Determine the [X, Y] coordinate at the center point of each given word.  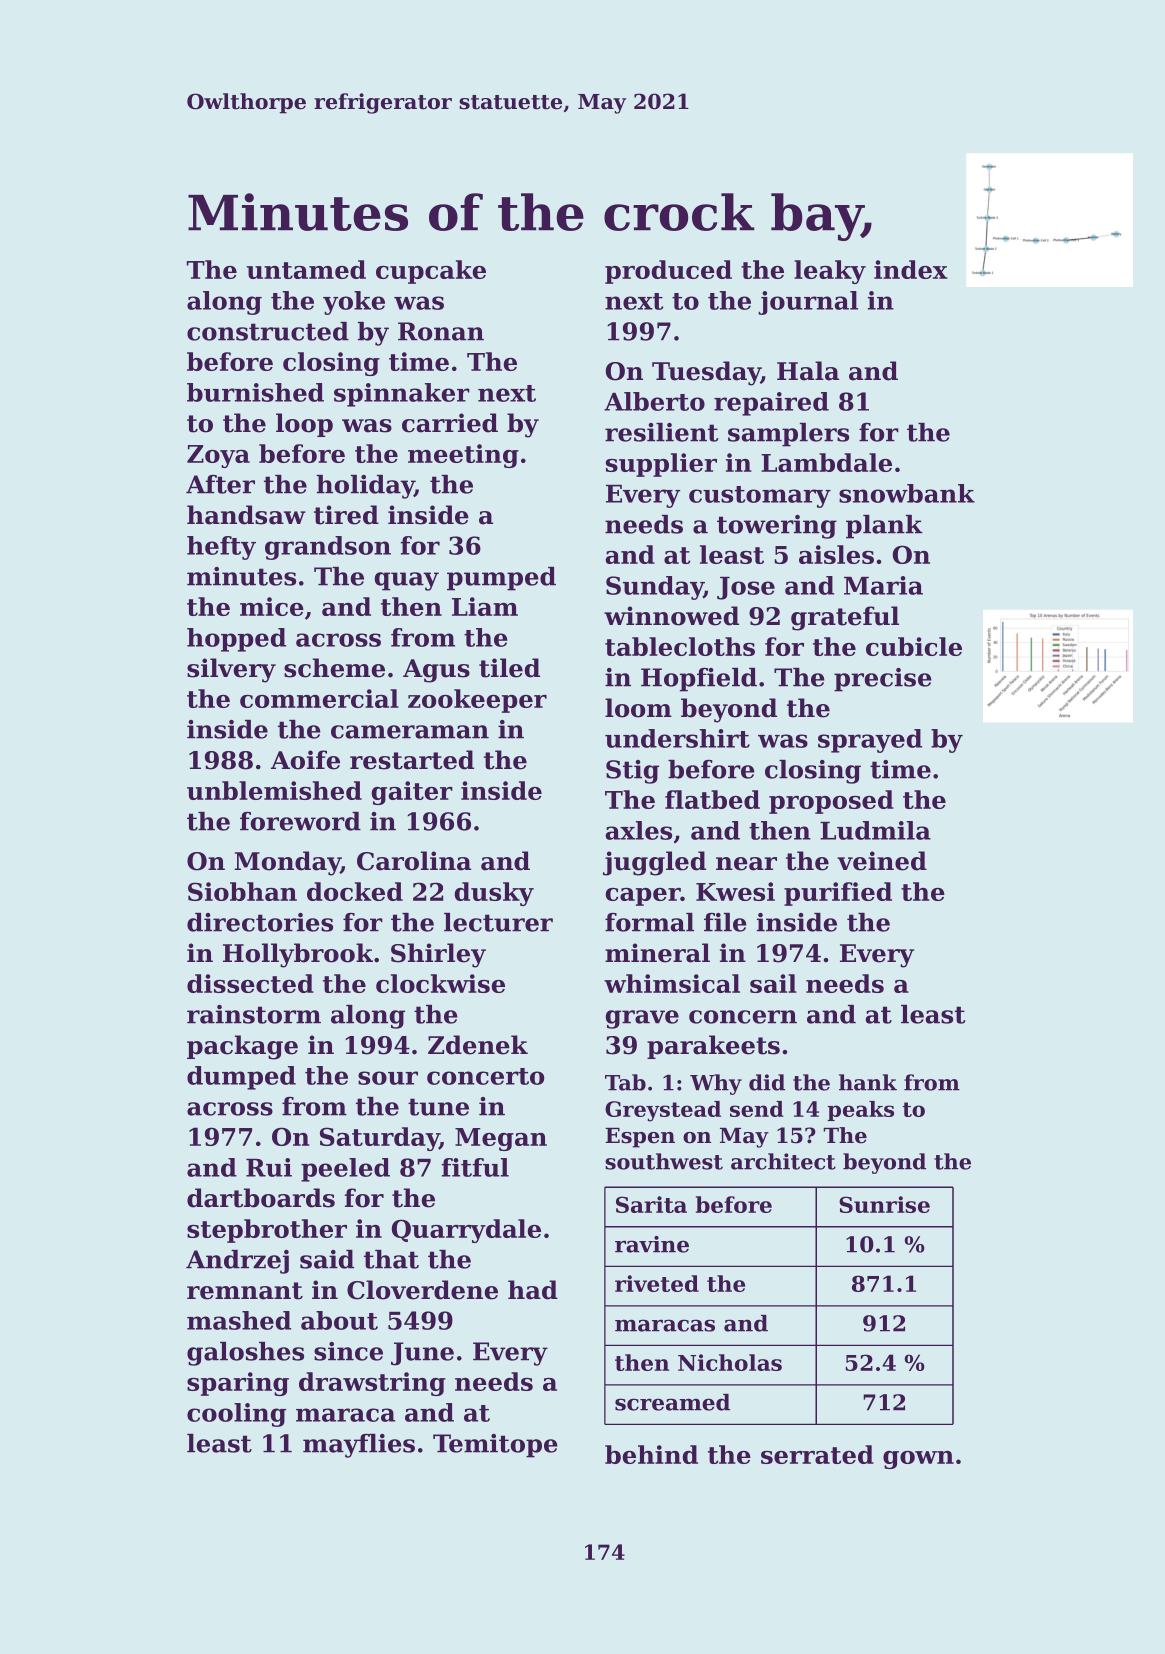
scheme [334, 668]
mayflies [359, 1446]
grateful [845, 618]
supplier [661, 465]
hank [868, 1082]
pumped [501, 579]
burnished [255, 392]
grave [642, 1019]
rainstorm [254, 1014]
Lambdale [826, 462]
